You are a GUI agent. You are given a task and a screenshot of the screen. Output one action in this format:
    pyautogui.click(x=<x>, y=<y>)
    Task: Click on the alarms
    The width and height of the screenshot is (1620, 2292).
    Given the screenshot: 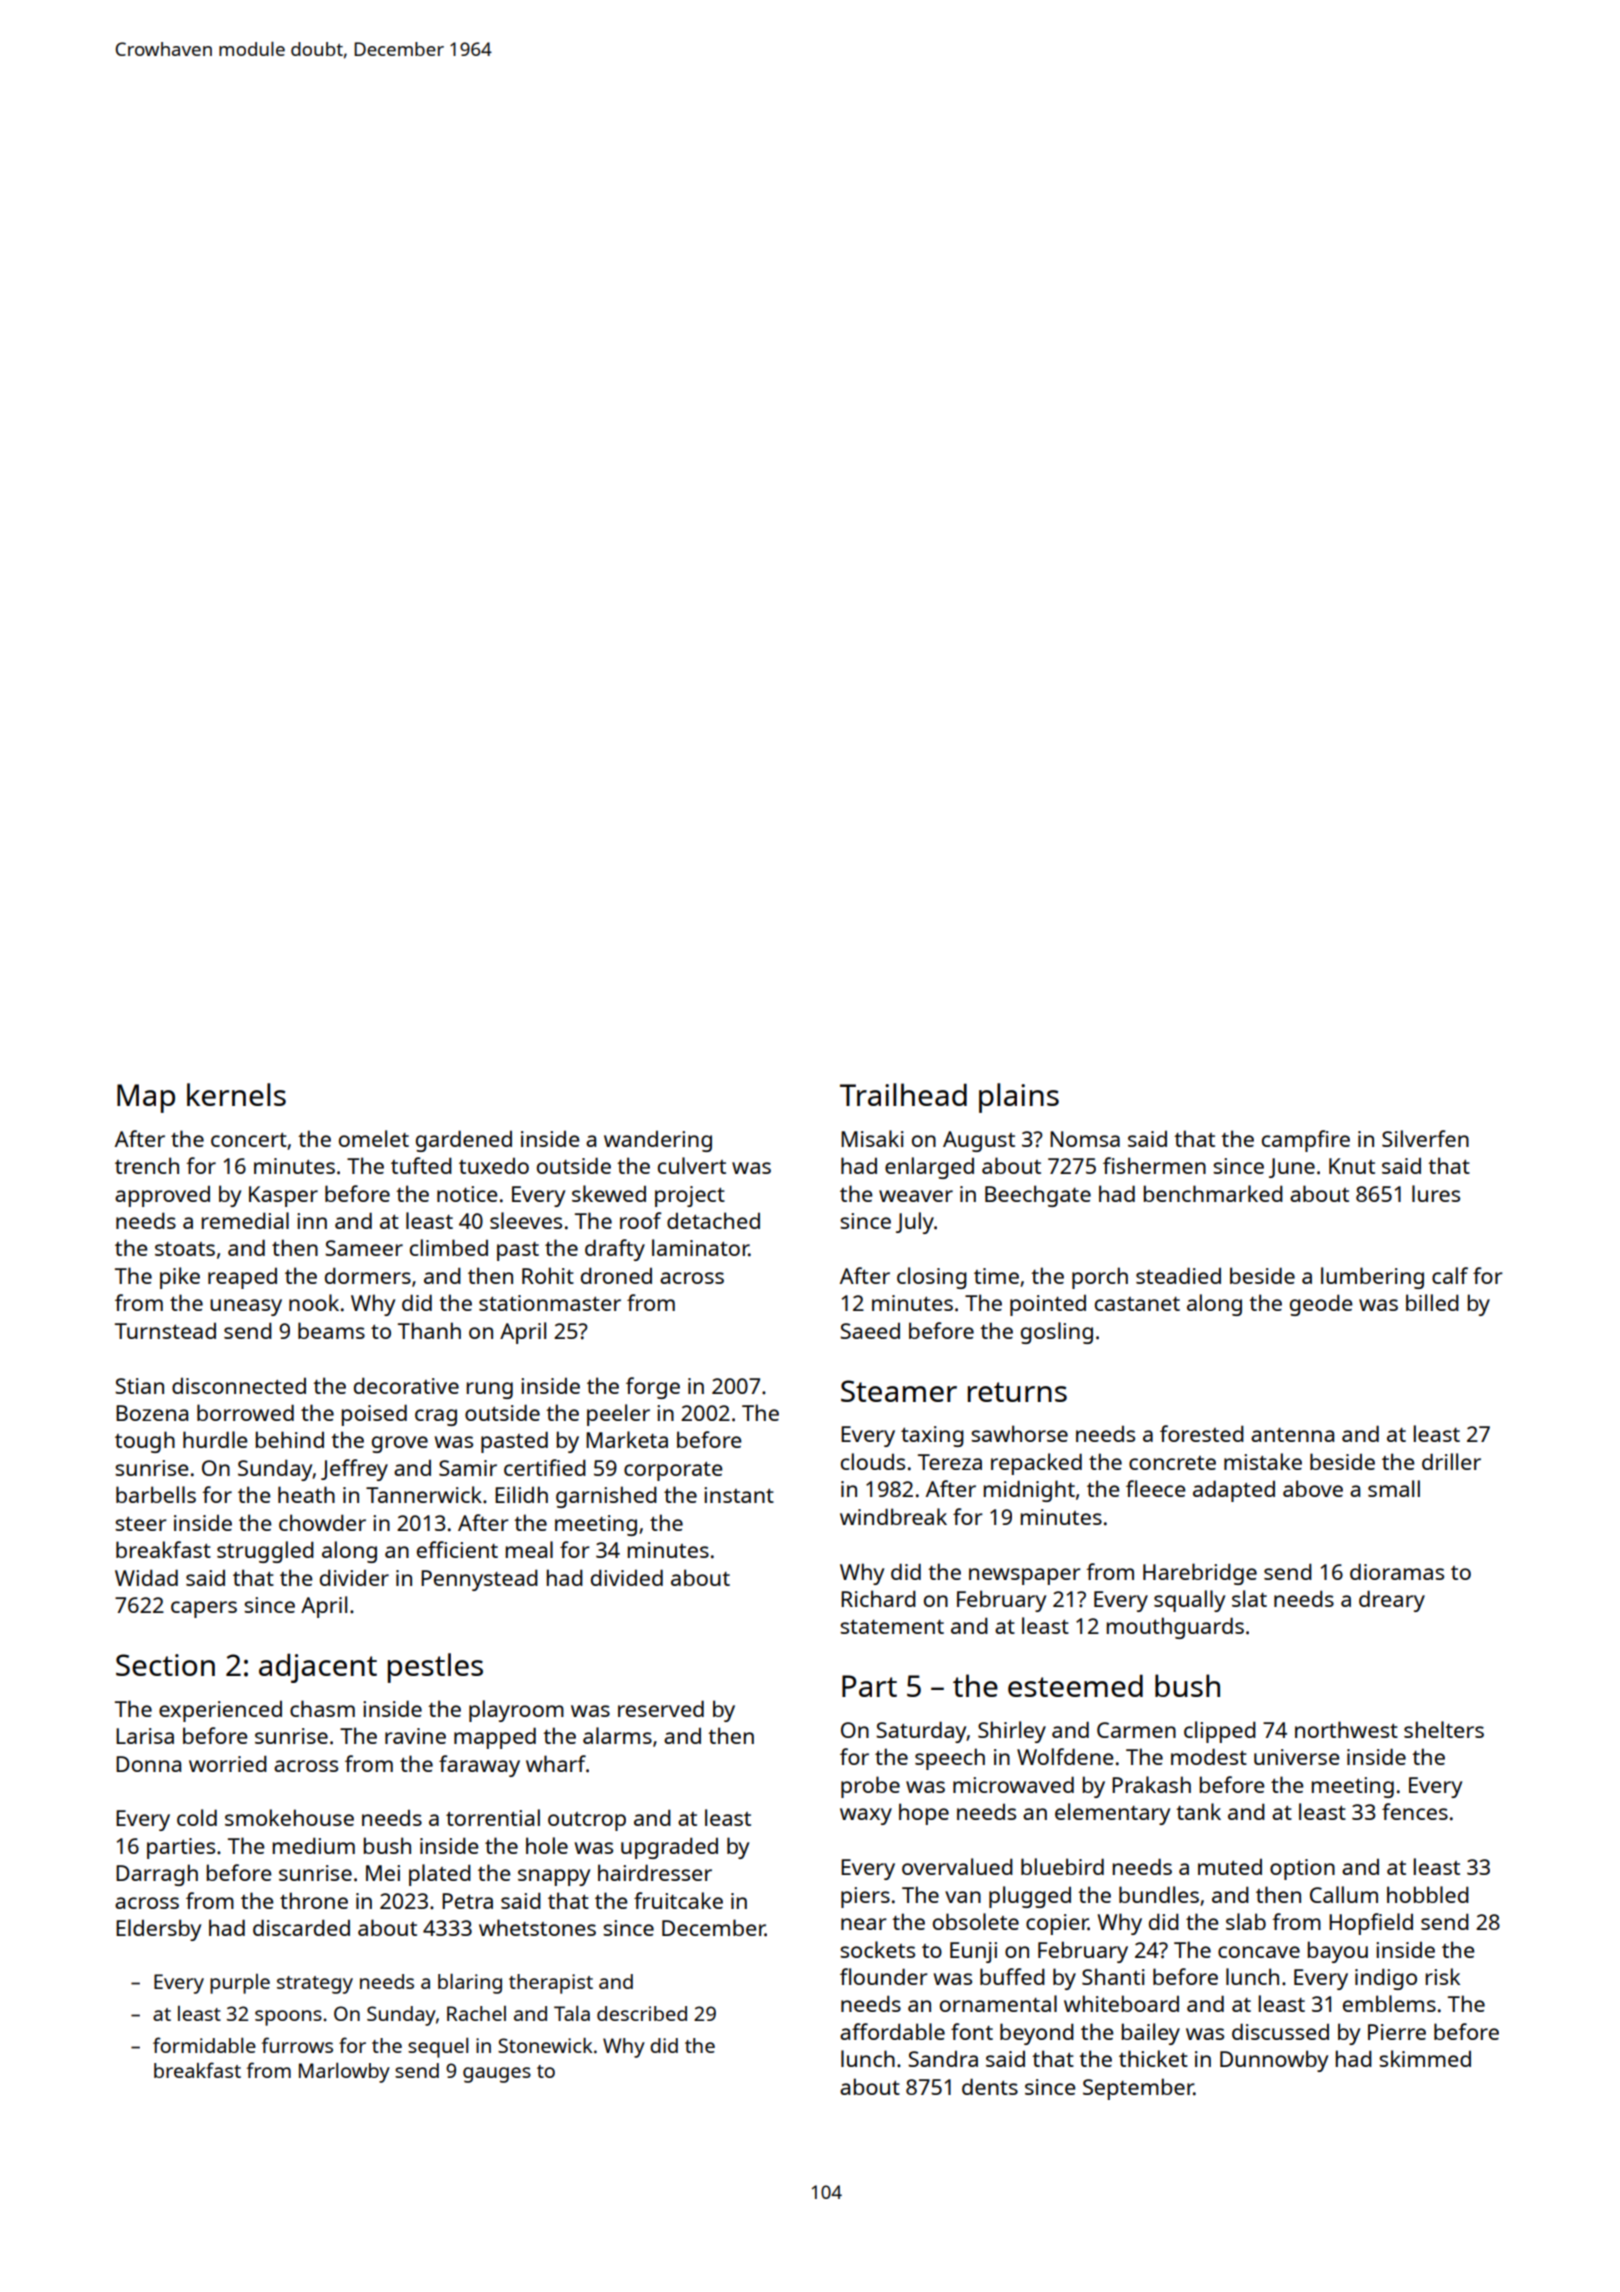 What is the action you would take?
    pyautogui.click(x=617, y=1735)
